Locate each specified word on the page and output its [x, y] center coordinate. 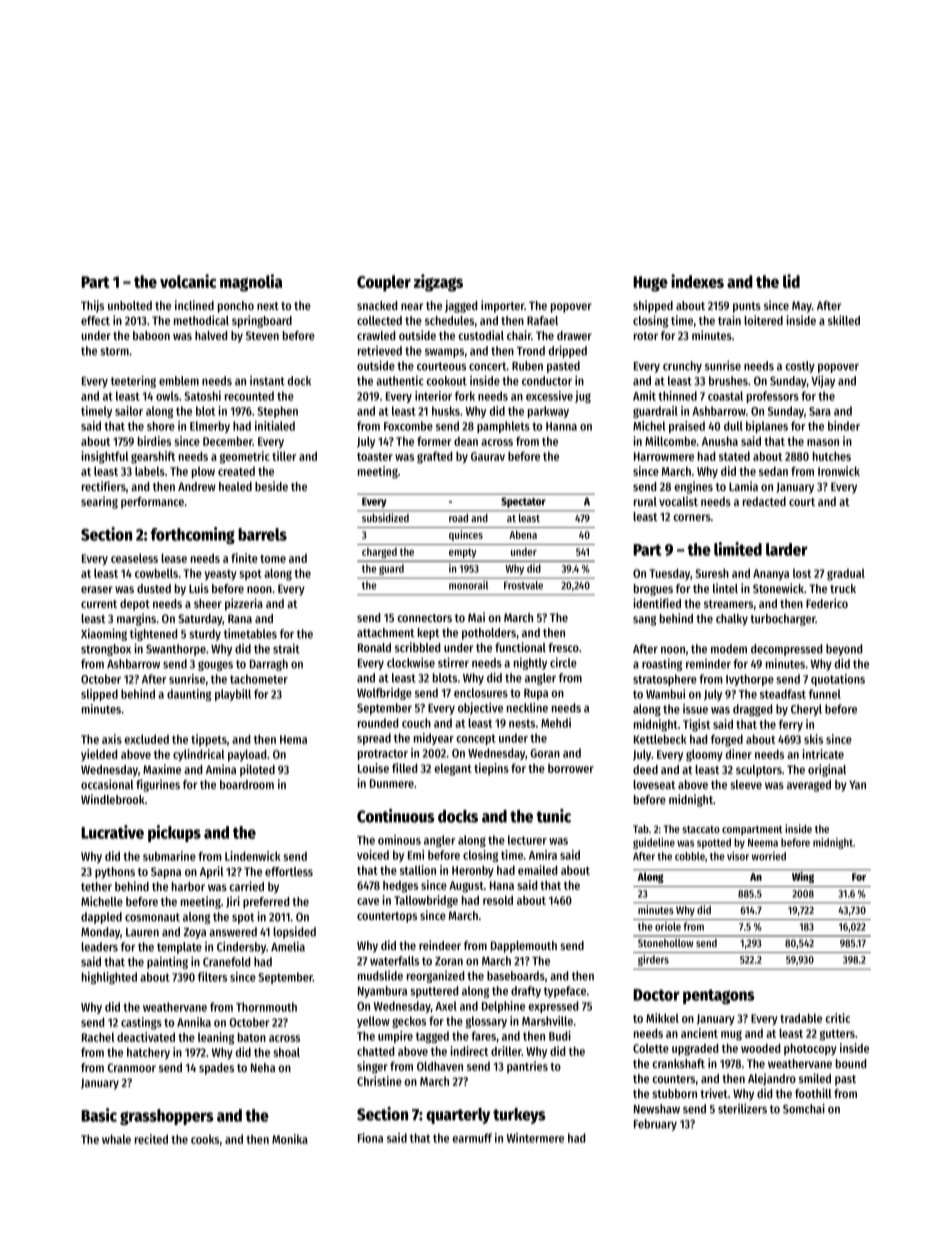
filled [404, 768]
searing [99, 502]
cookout [446, 381]
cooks [205, 1139]
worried [769, 856]
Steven [262, 335]
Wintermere [535, 1138]
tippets [209, 740]
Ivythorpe [750, 680]
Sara [820, 411]
